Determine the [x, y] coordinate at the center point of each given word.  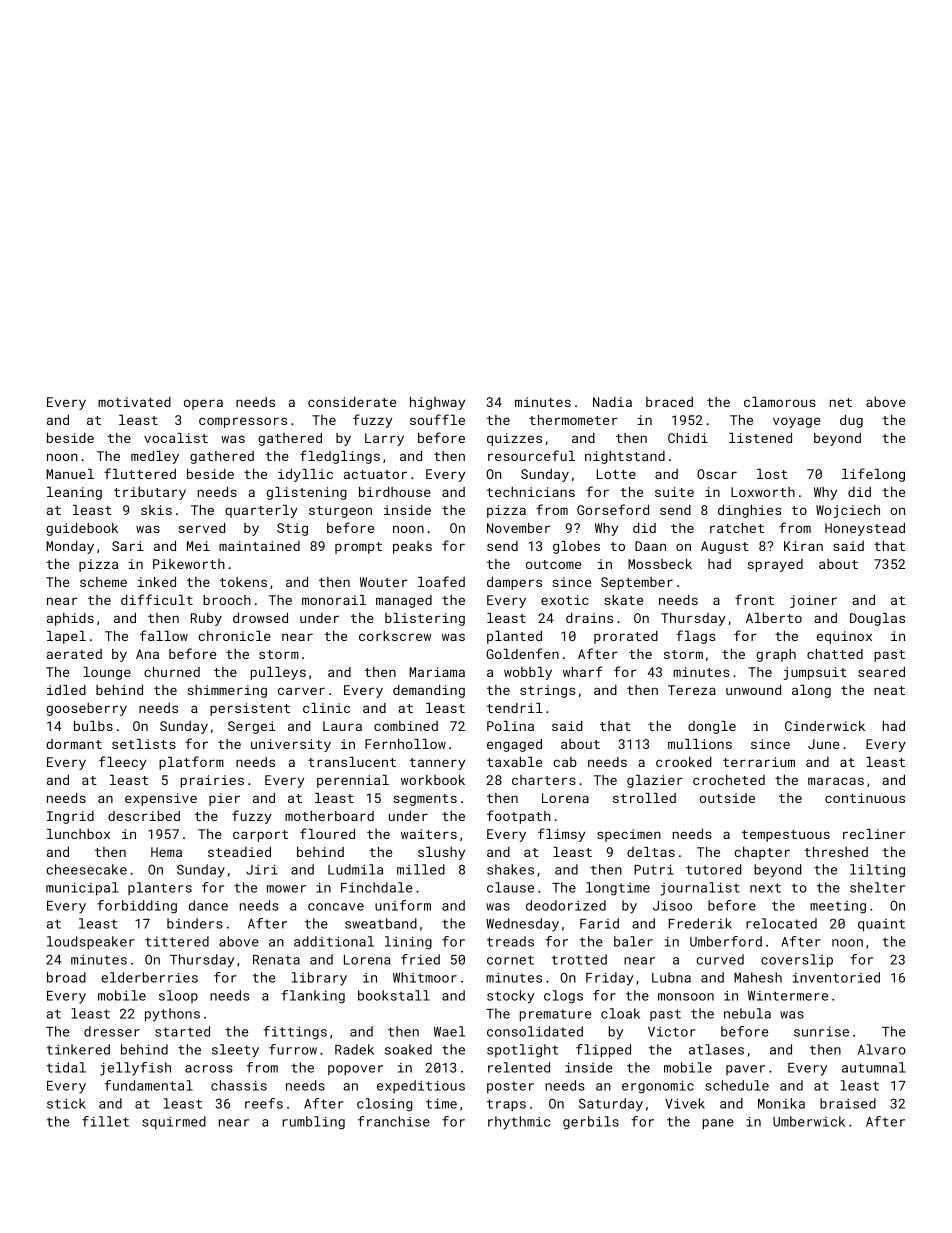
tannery [437, 764]
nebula [747, 1013]
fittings [295, 1033]
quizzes [514, 439]
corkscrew [395, 636]
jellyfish [135, 1069]
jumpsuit [815, 673]
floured [327, 833]
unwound [753, 690]
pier [224, 799]
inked [157, 582]
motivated [134, 402]
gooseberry [86, 709]
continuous [865, 798]
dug [851, 421]
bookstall [394, 995]
